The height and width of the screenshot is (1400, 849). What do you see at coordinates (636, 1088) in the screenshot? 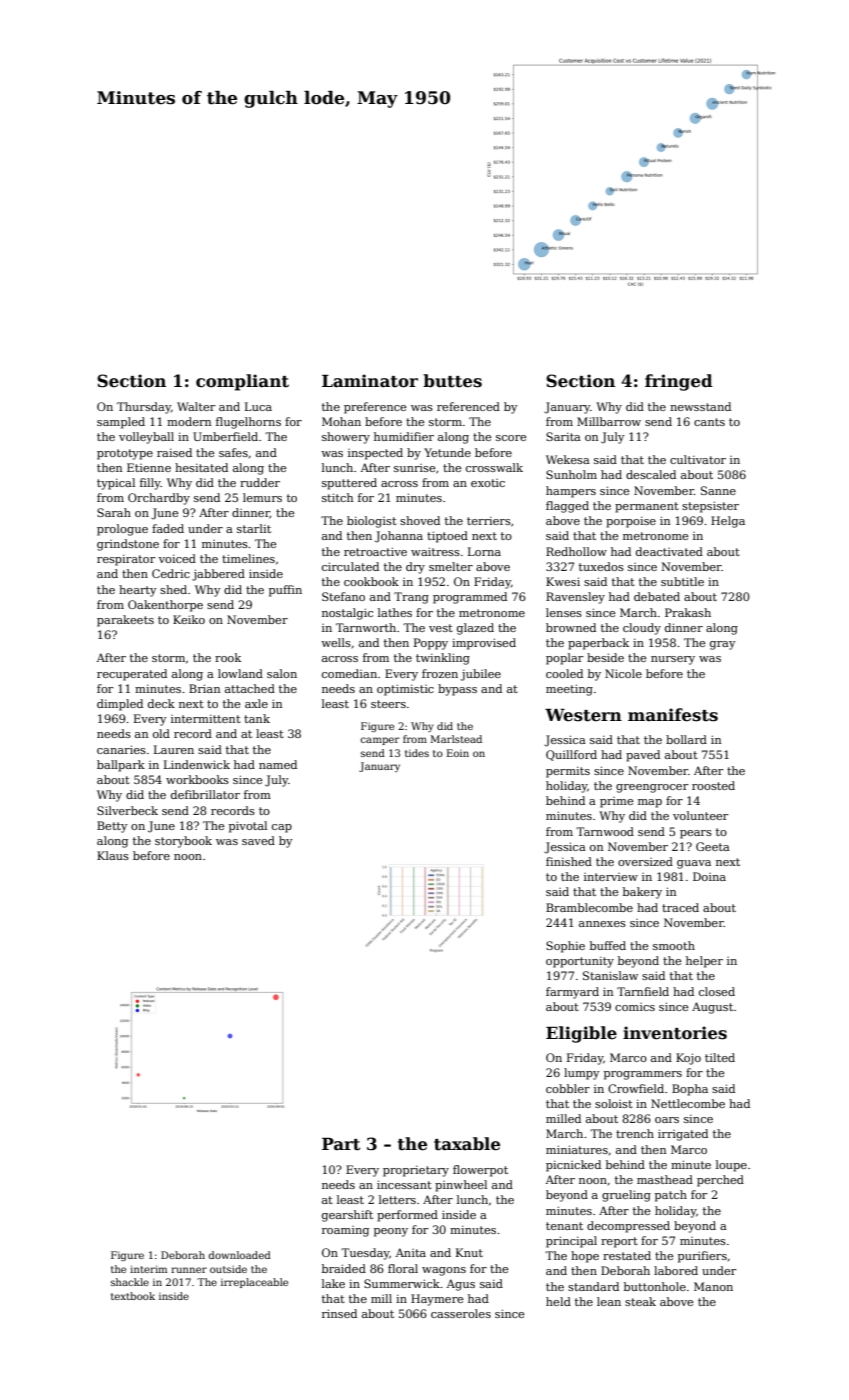
I see `Crowfield` at bounding box center [636, 1088].
